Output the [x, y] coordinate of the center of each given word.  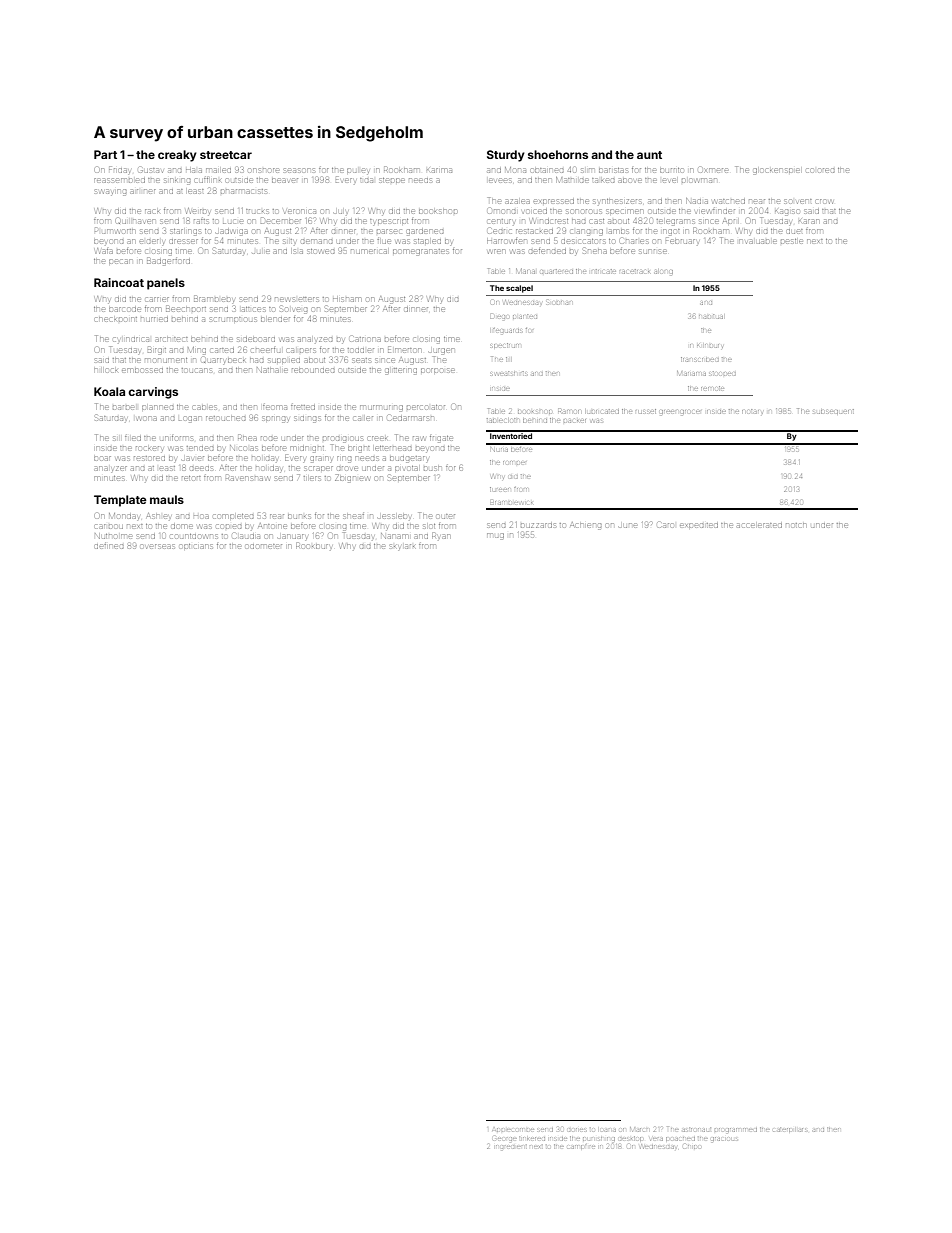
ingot [671, 232]
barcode [125, 309]
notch [796, 525]
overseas [158, 546]
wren [496, 251]
